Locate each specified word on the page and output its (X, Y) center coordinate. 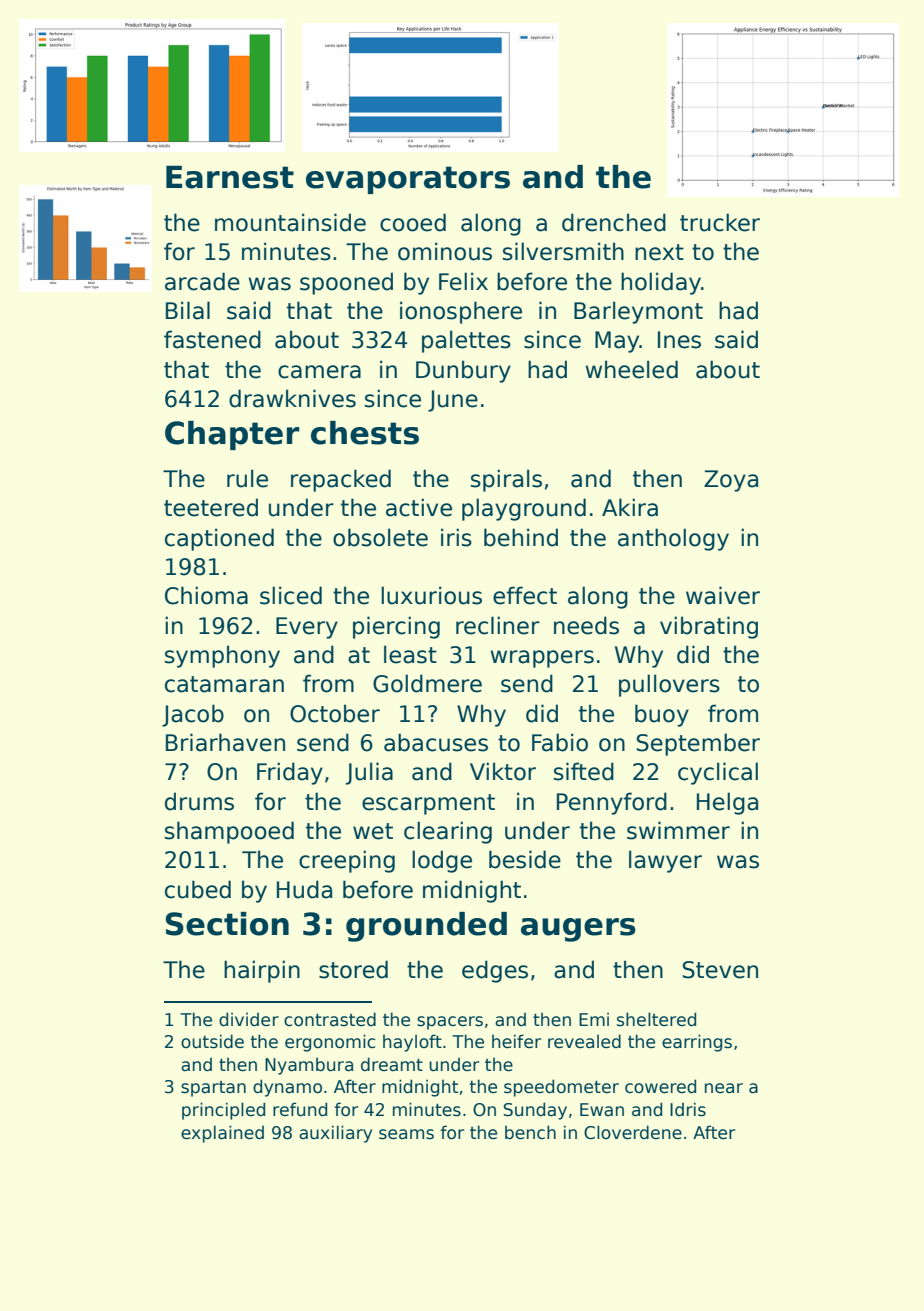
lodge (442, 861)
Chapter (232, 435)
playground (524, 509)
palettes (466, 341)
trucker (720, 222)
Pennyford (612, 803)
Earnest (230, 177)
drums (199, 801)
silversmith (563, 251)
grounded (426, 927)
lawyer (665, 861)
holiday (661, 283)
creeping (347, 861)
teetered (211, 507)
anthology (673, 539)
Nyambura (309, 1066)
